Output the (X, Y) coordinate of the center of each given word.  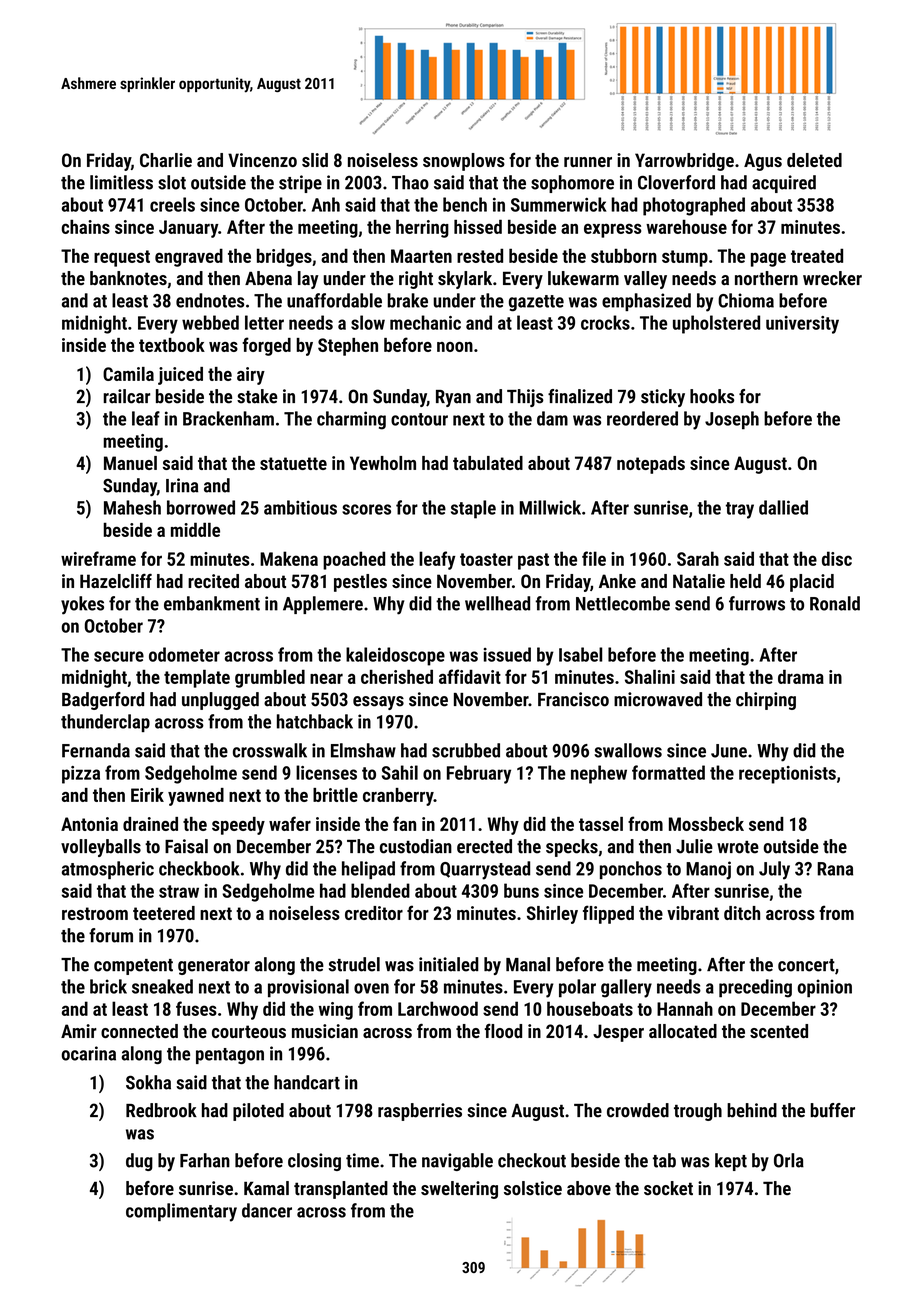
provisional (308, 988)
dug (139, 1162)
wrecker (832, 278)
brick (108, 986)
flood (503, 1031)
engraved (189, 258)
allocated (683, 1031)
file (594, 558)
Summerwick (559, 204)
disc (837, 558)
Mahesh (132, 507)
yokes (82, 605)
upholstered (716, 324)
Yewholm (383, 463)
